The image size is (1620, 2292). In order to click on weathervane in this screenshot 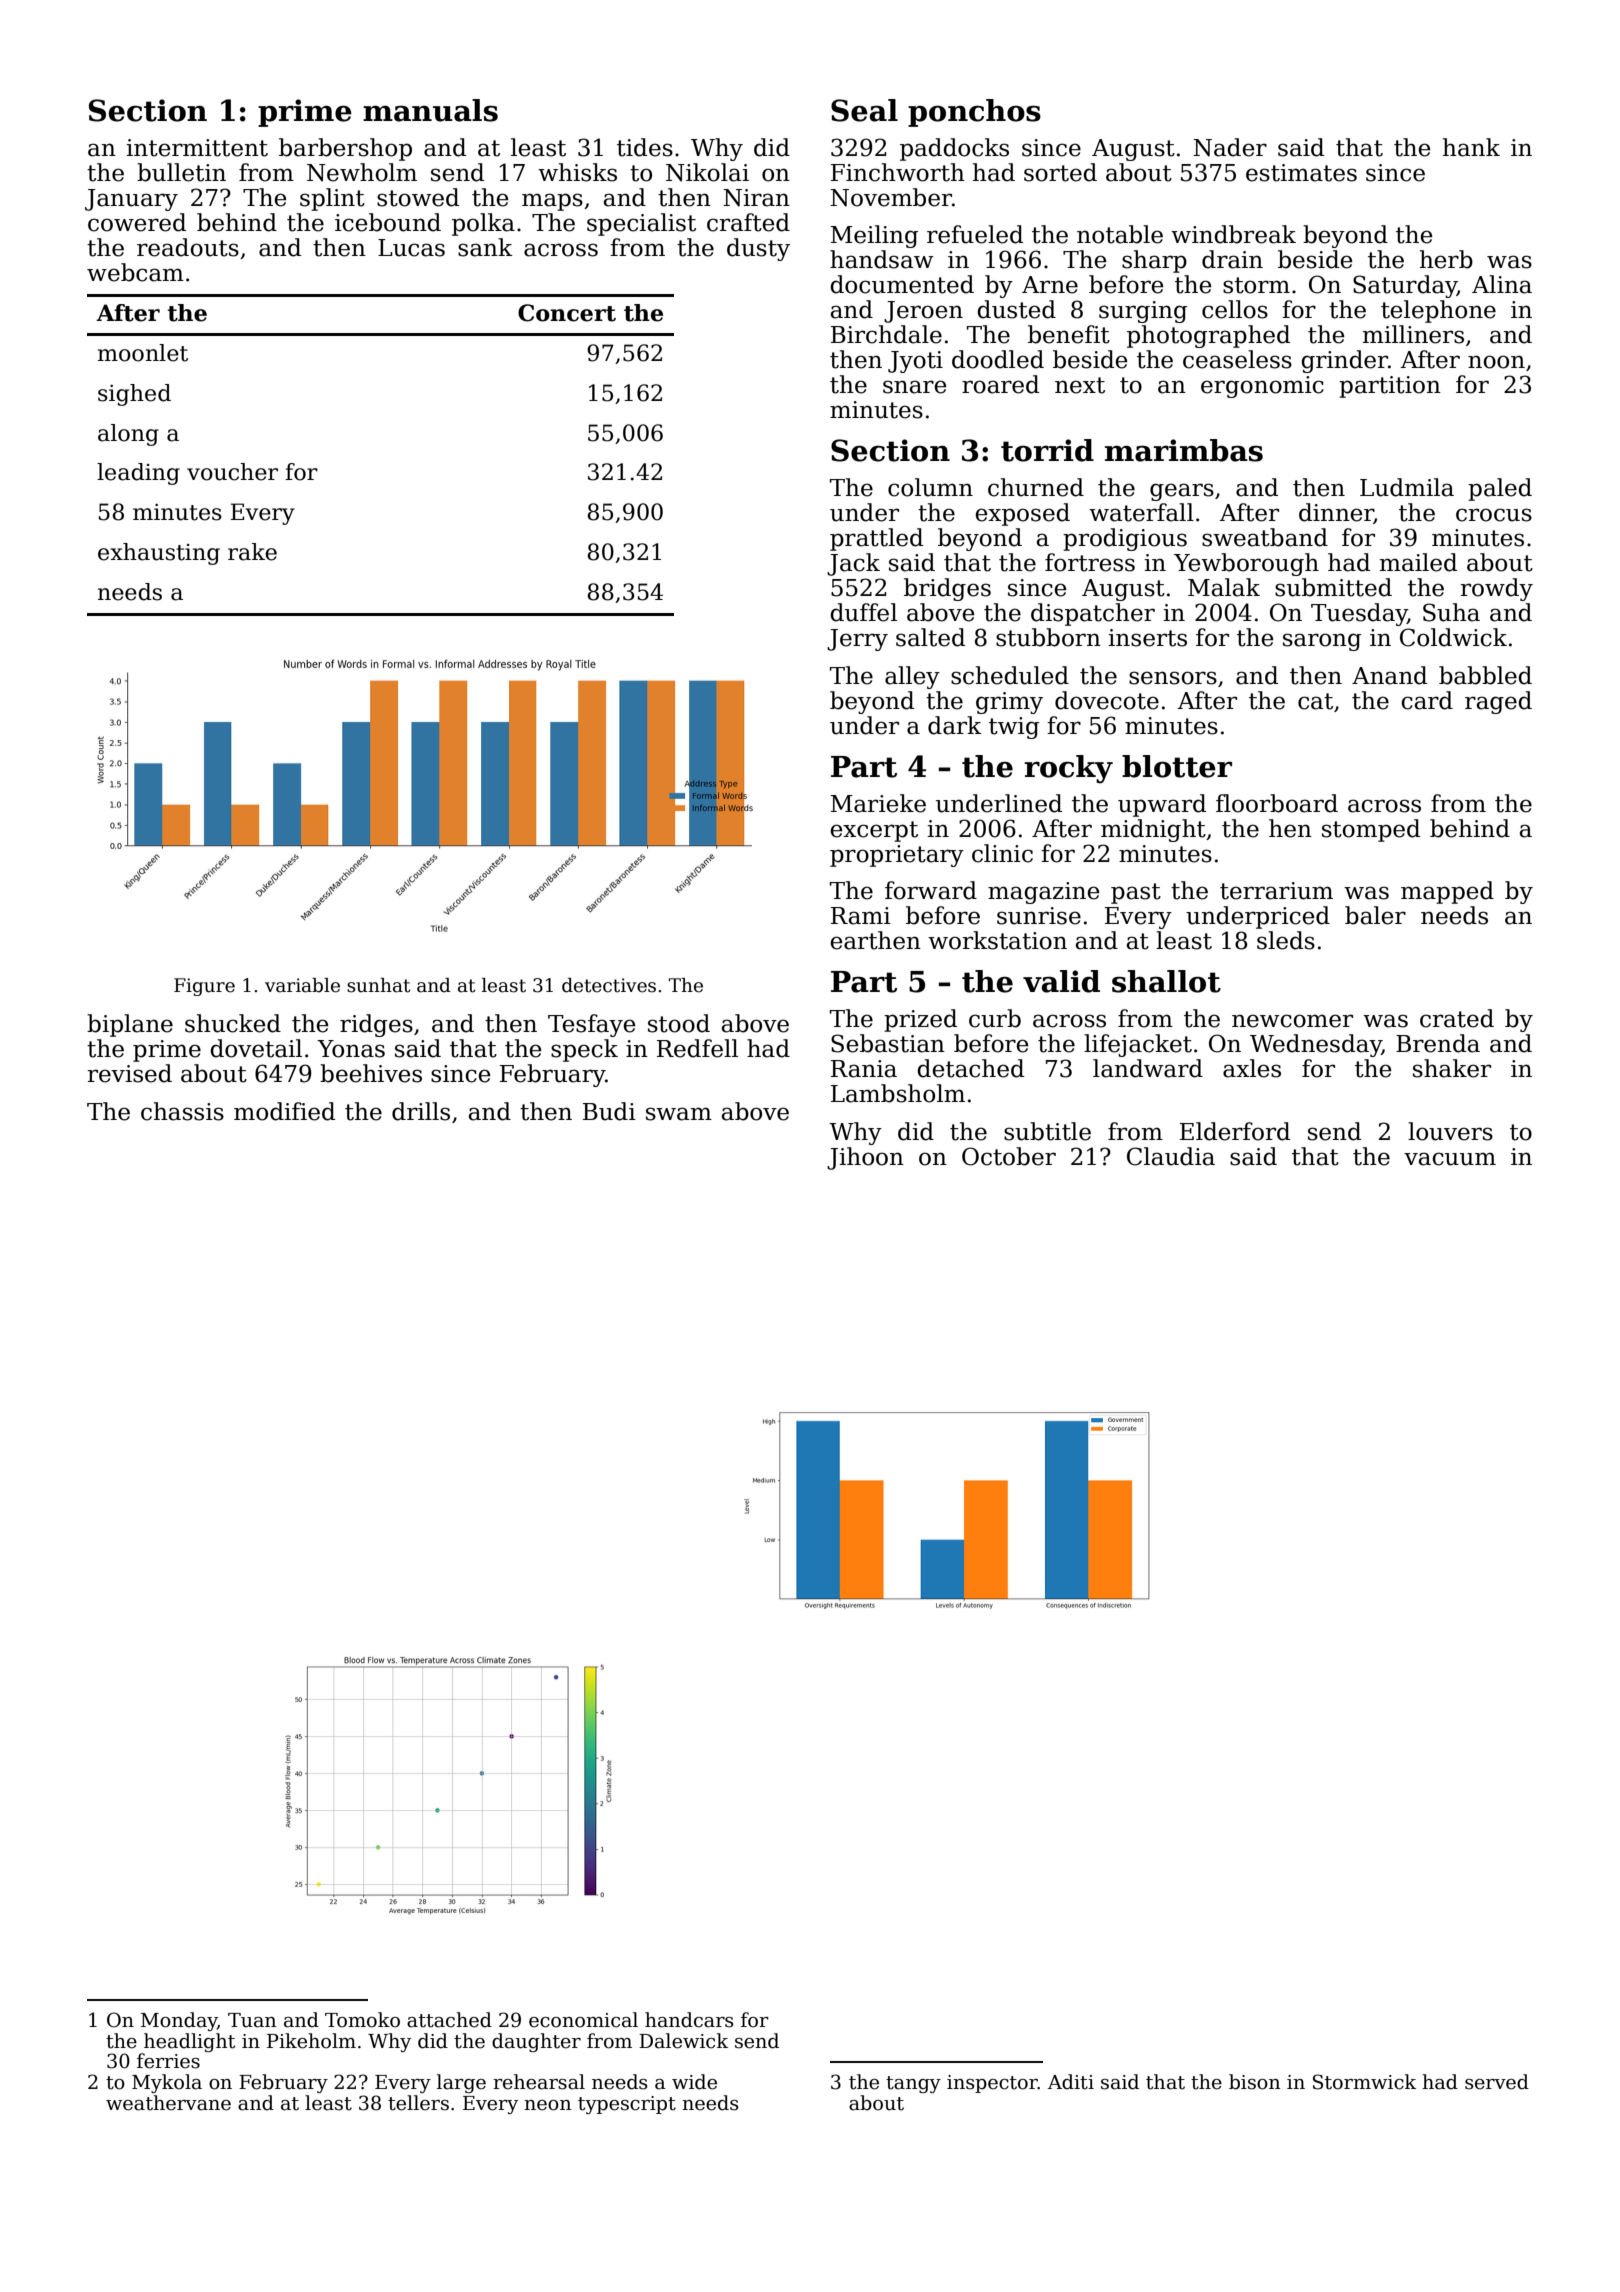, I will do `click(168, 2103)`.
